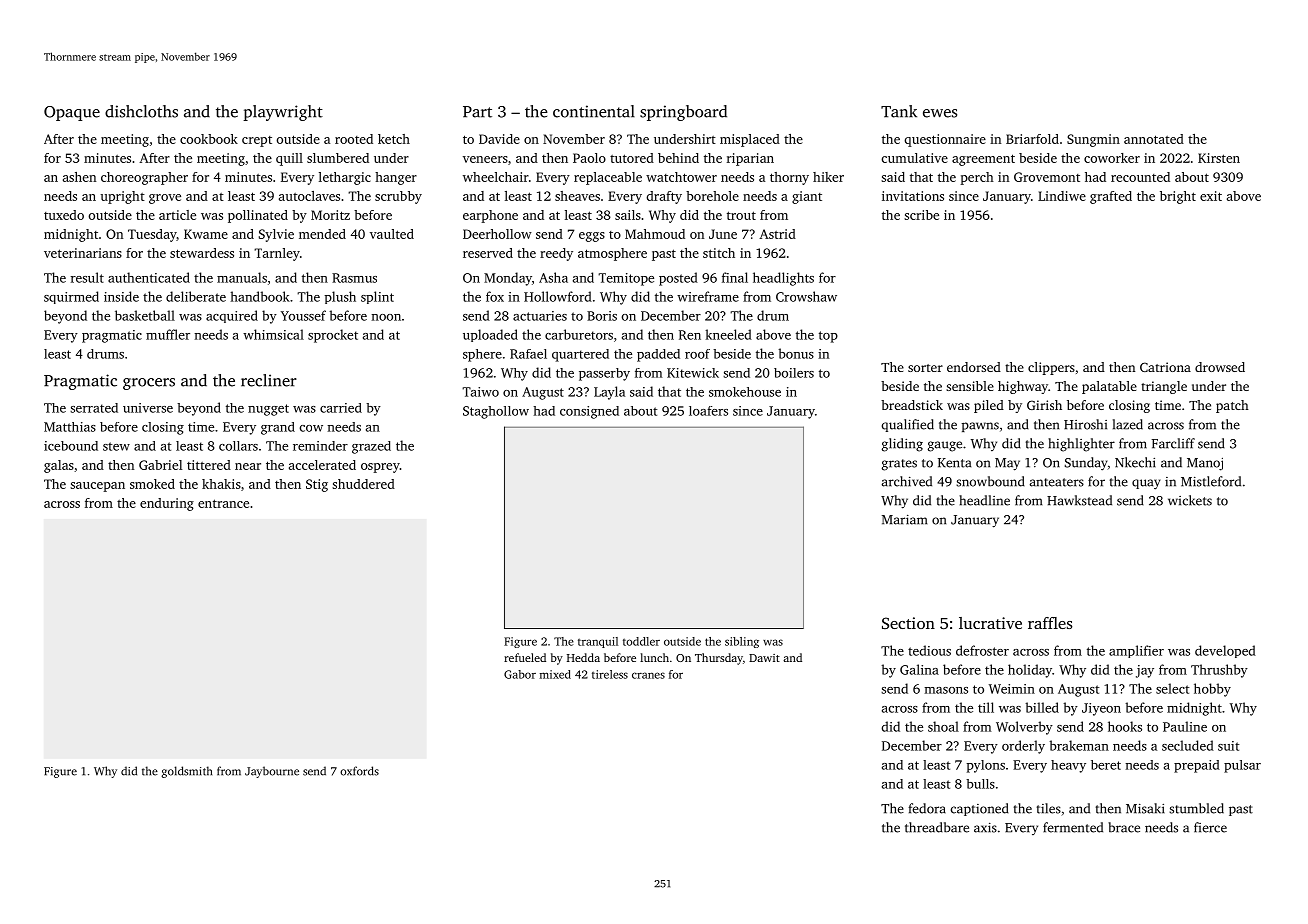 Image resolution: width=1308 pixels, height=924 pixels. What do you see at coordinates (223, 503) in the screenshot?
I see `entrance` at bounding box center [223, 503].
